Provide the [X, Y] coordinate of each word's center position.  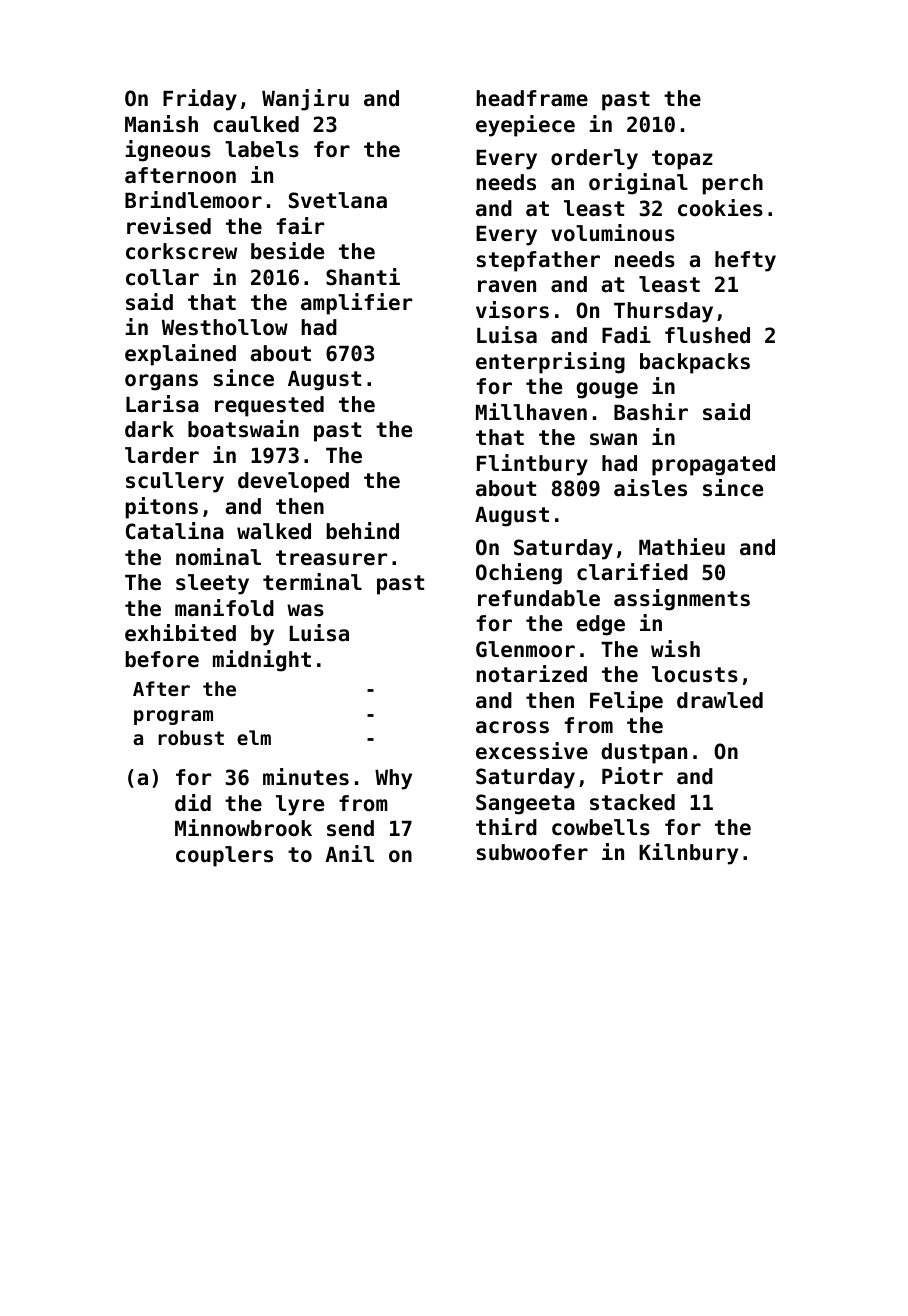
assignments [682, 600]
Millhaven [531, 412]
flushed [707, 335]
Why [393, 779]
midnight [262, 661]
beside [287, 251]
